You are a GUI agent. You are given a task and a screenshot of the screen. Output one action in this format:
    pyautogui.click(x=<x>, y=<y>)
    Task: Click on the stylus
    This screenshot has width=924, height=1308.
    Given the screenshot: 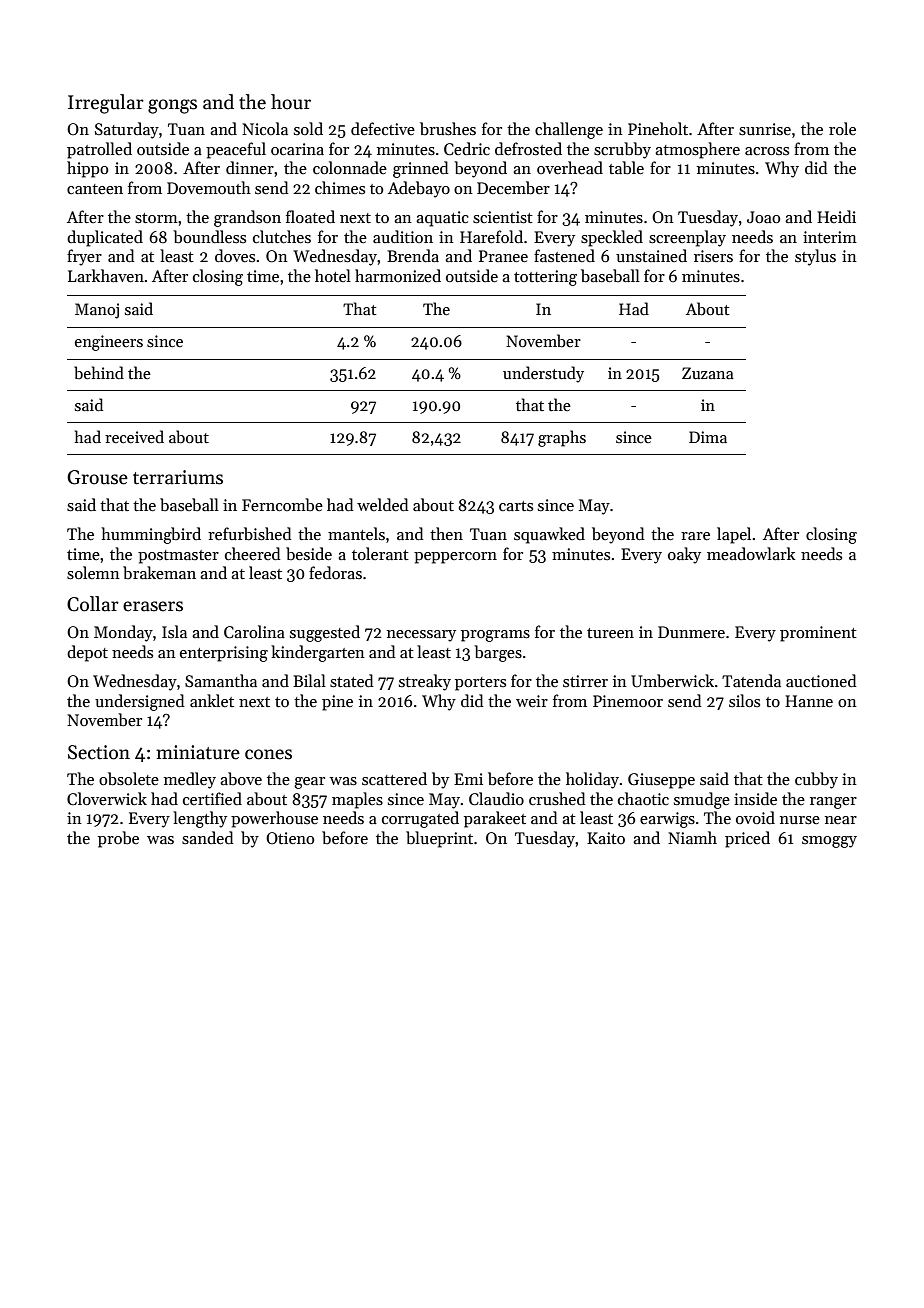 What is the action you would take?
    pyautogui.click(x=815, y=257)
